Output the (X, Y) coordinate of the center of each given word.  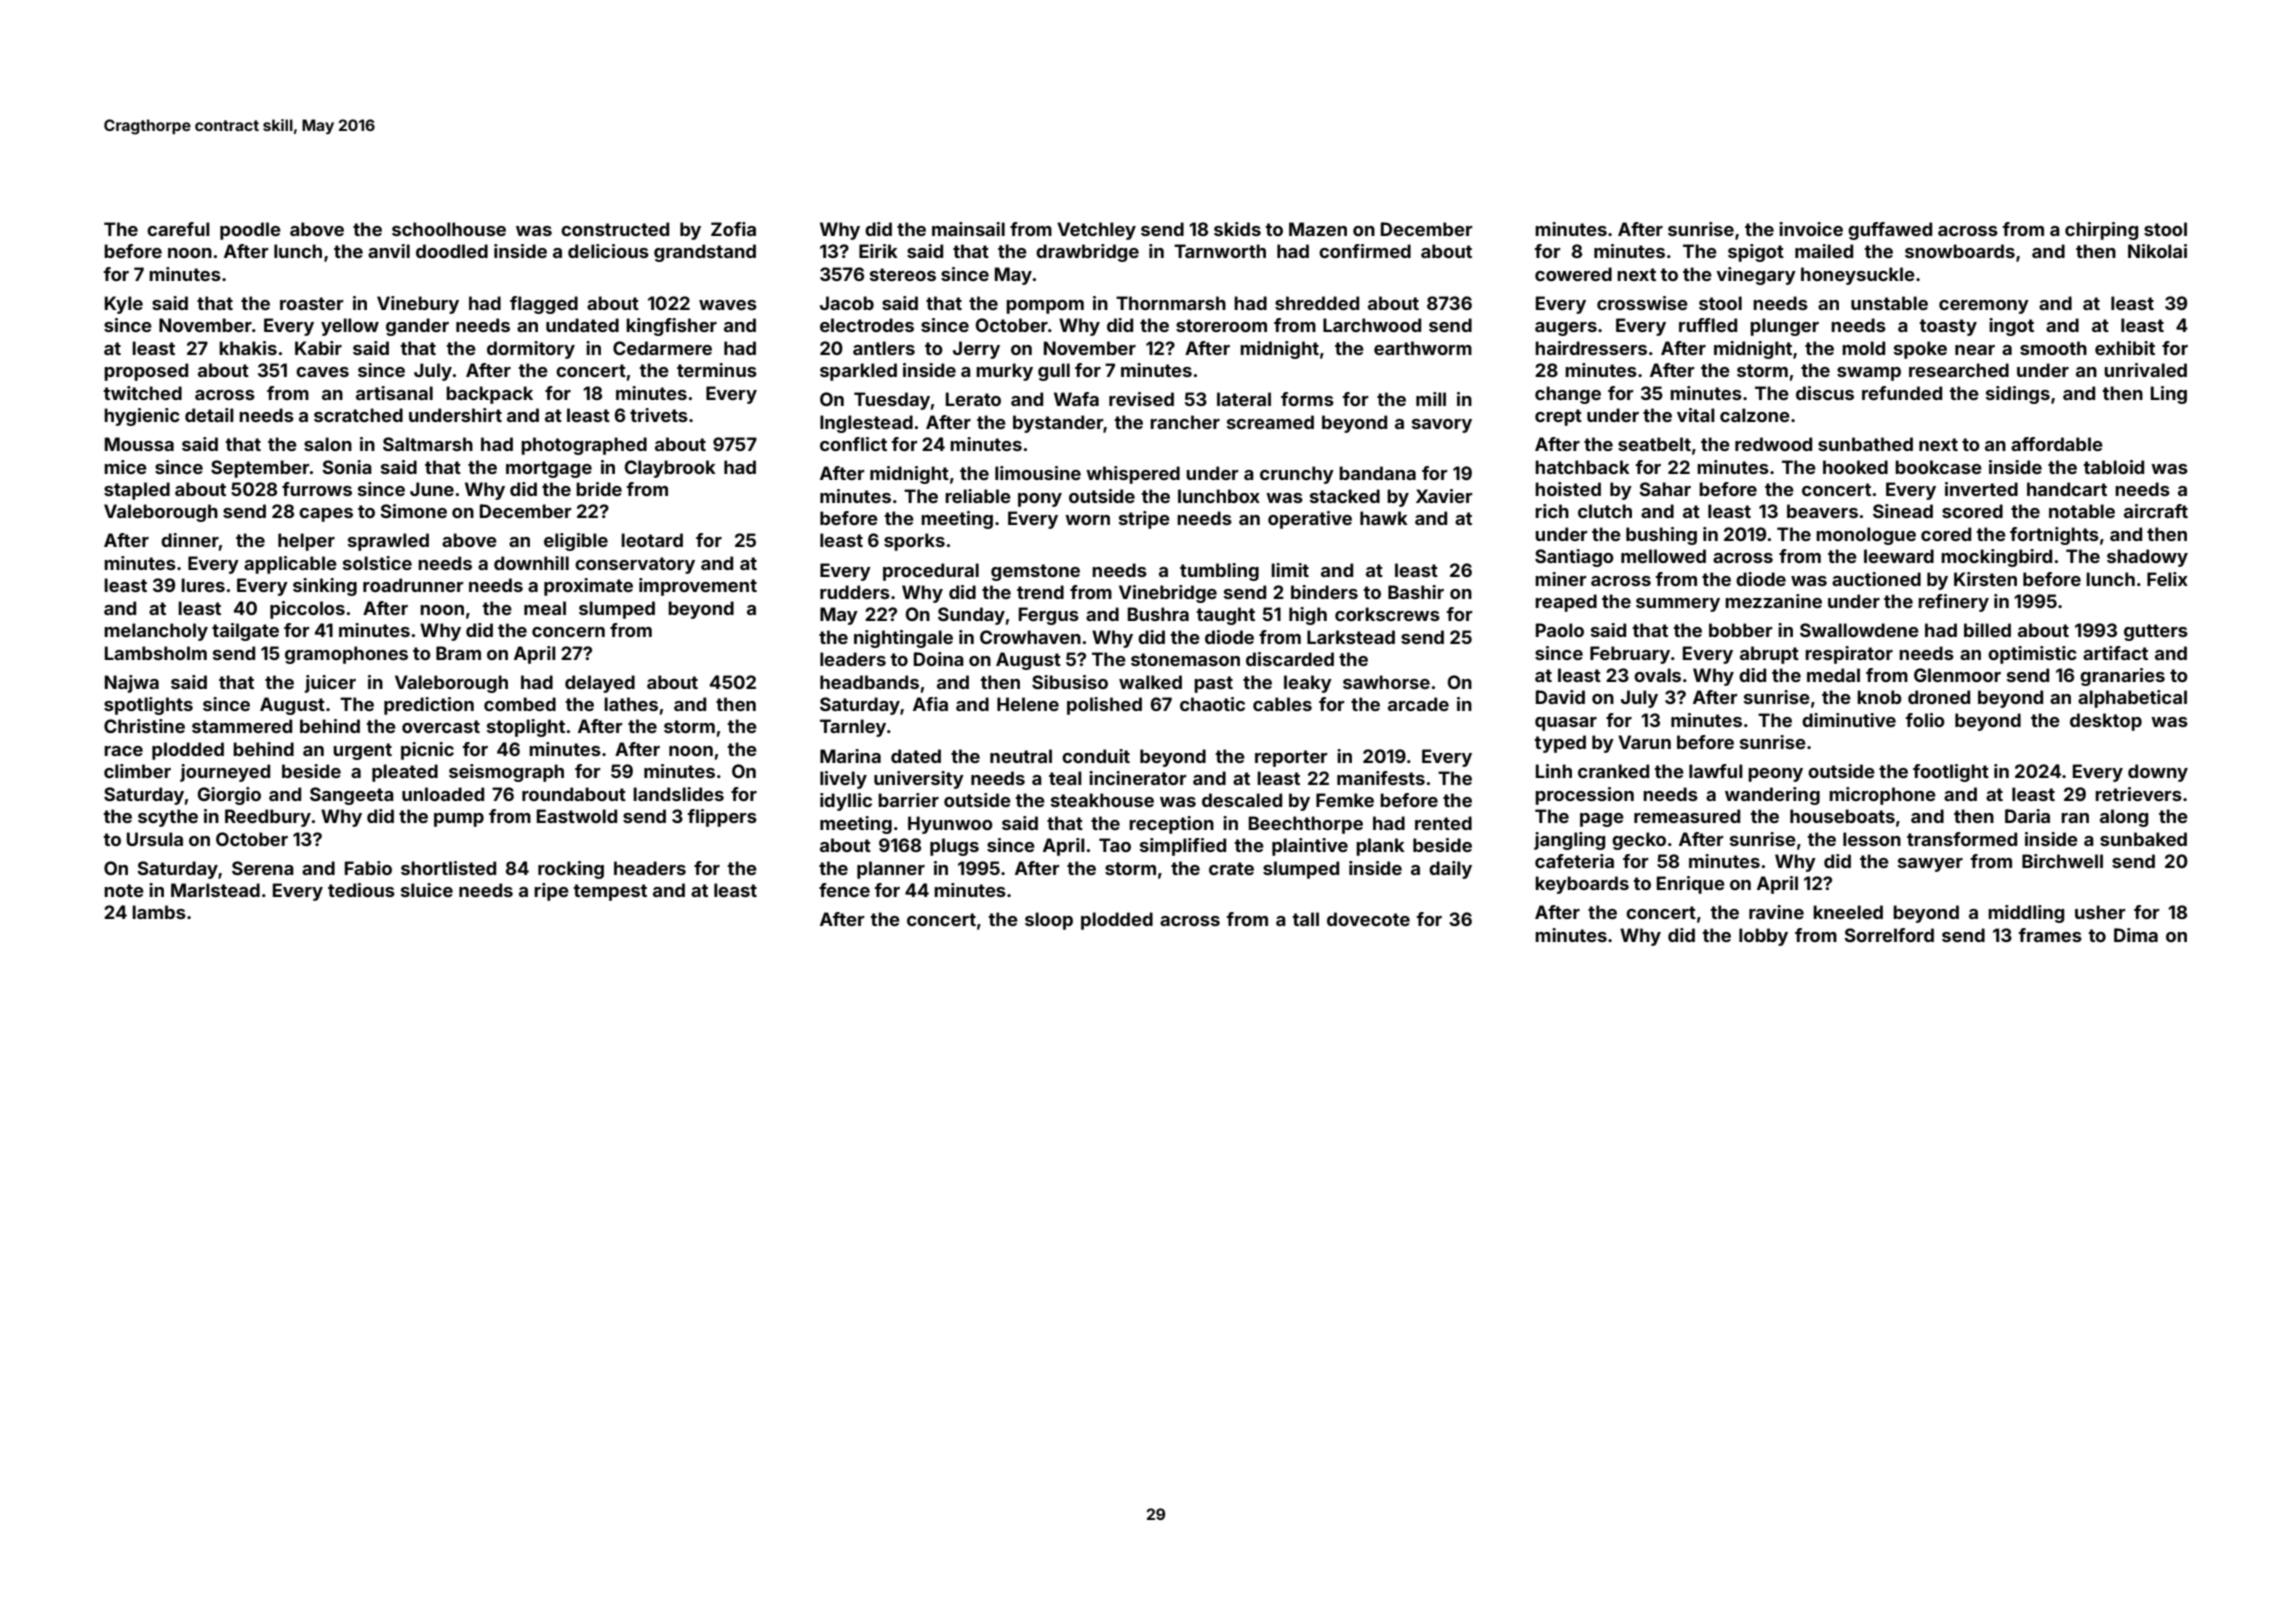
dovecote (1368, 919)
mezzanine (1773, 601)
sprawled (388, 542)
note (124, 890)
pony (1040, 500)
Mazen (1318, 229)
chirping (2101, 231)
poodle (250, 231)
